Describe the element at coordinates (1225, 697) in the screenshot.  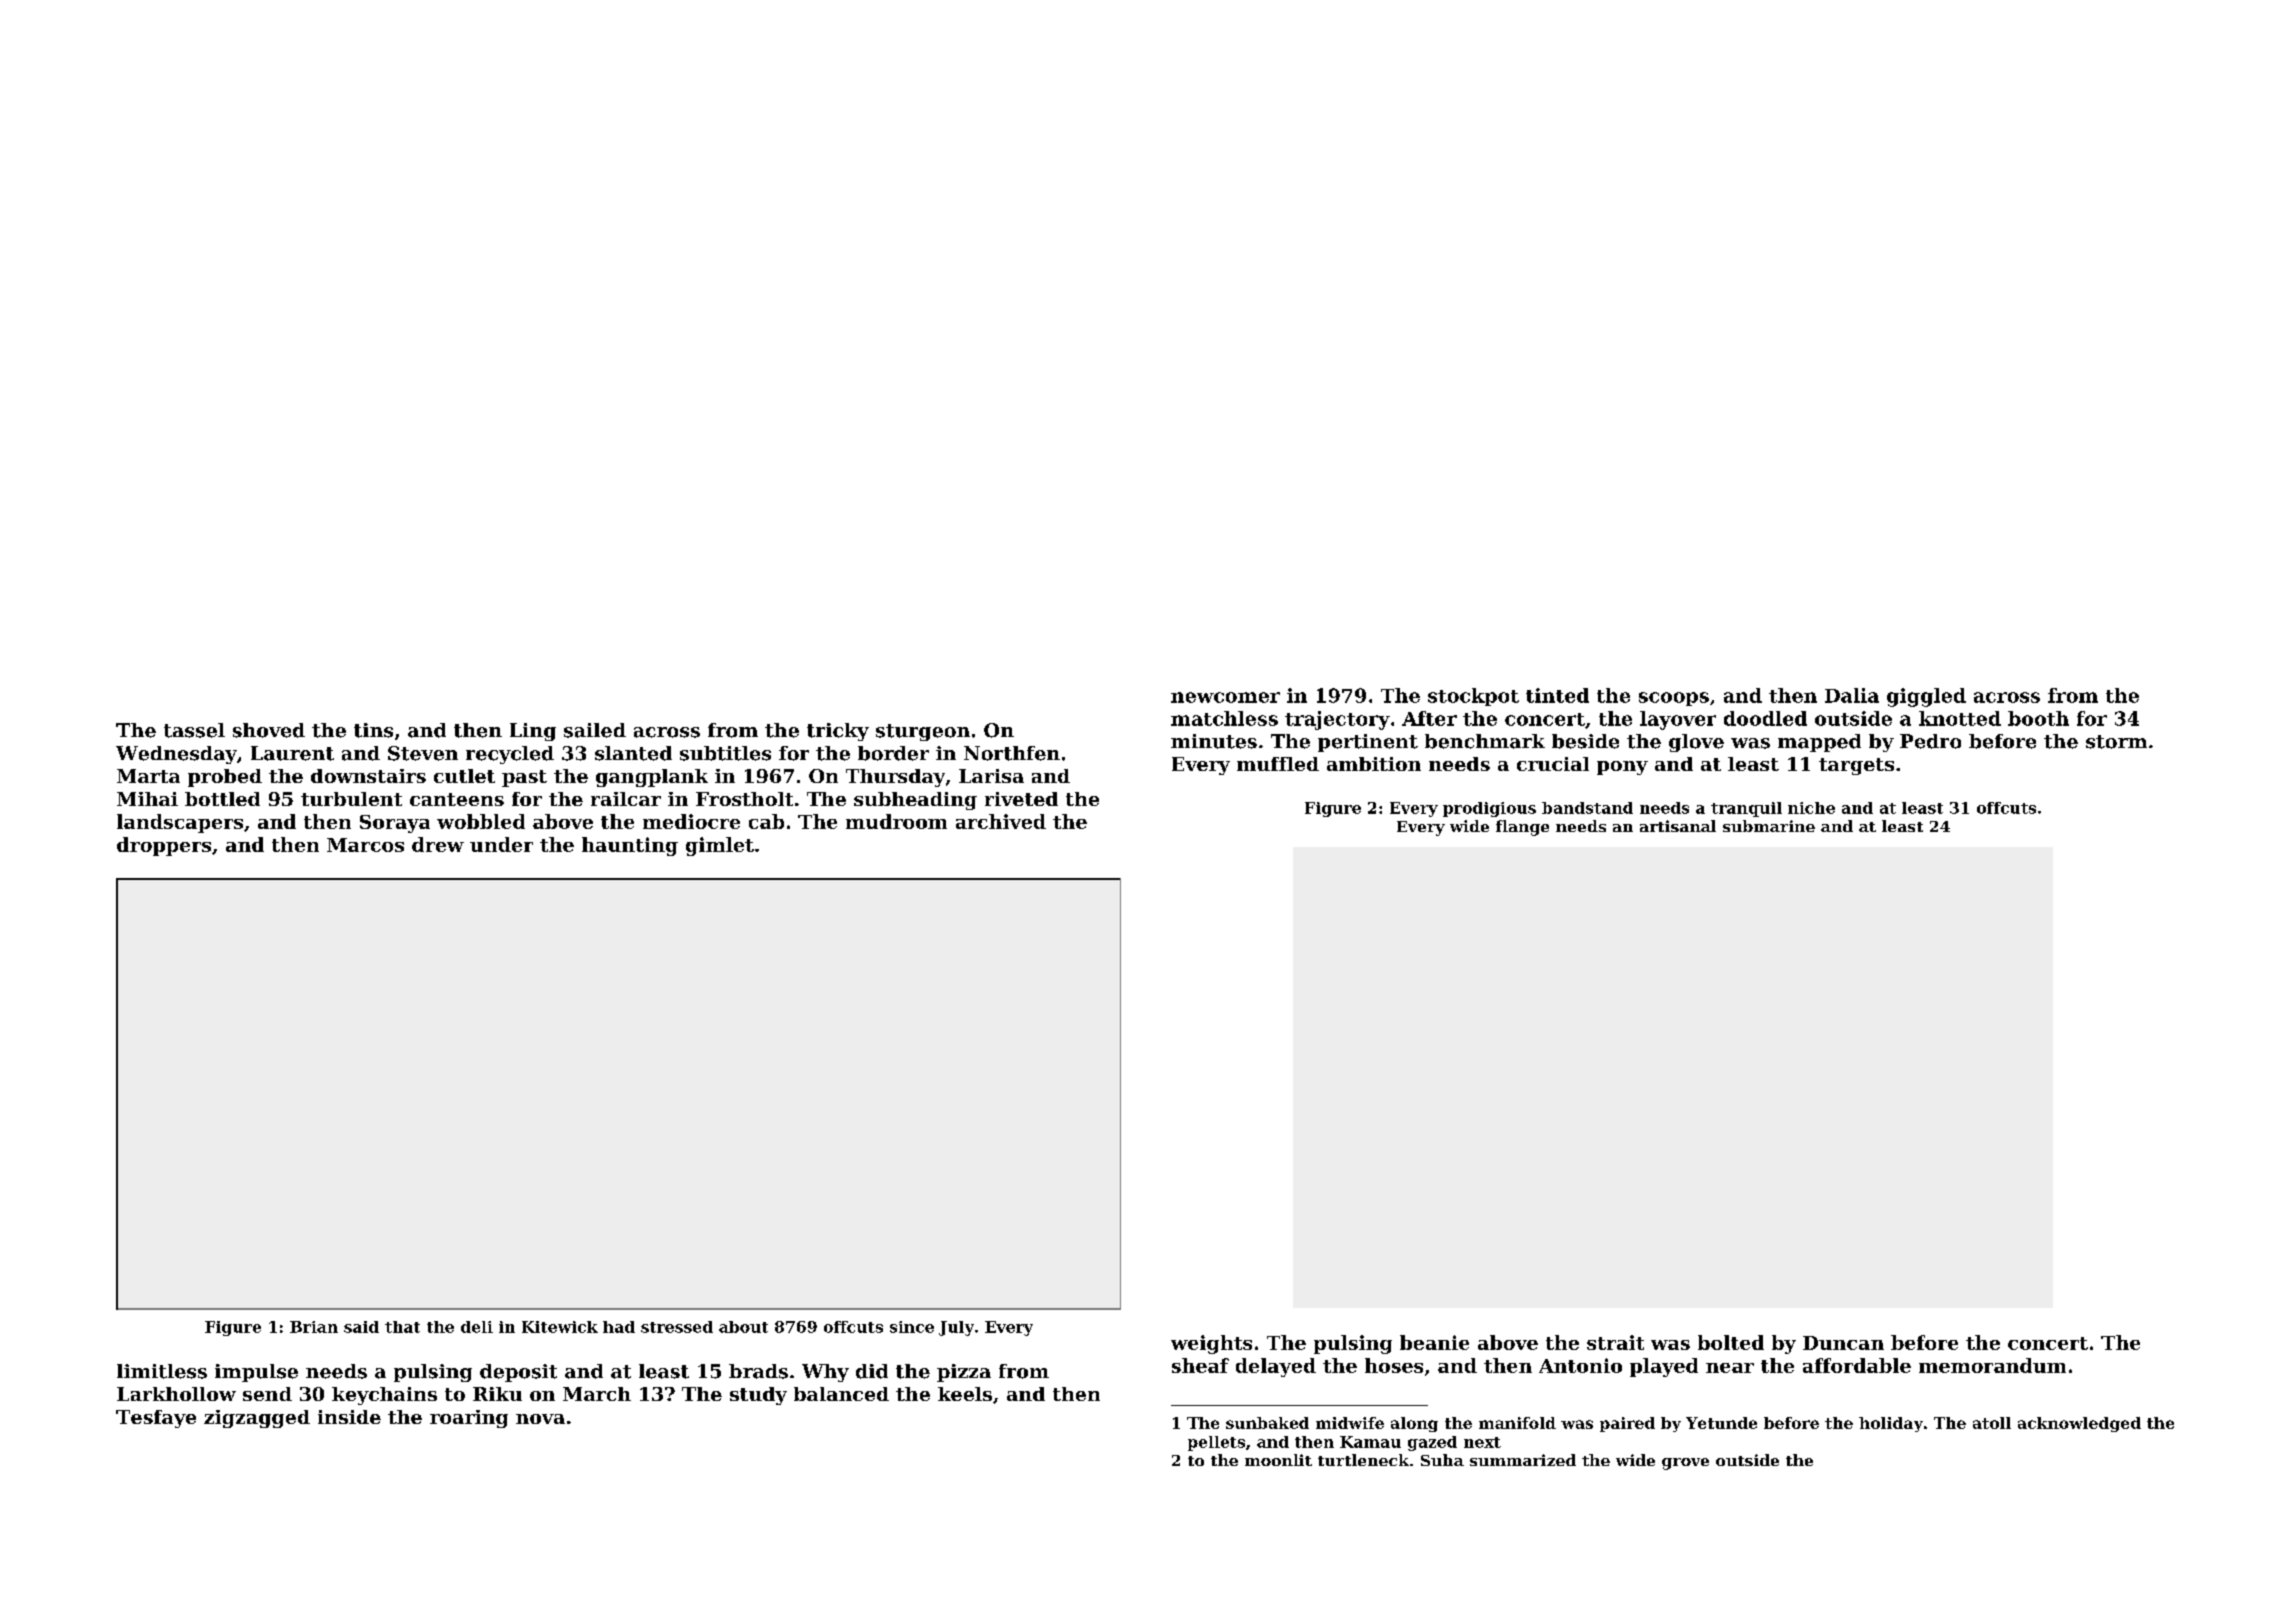
I see `newcomer` at that location.
